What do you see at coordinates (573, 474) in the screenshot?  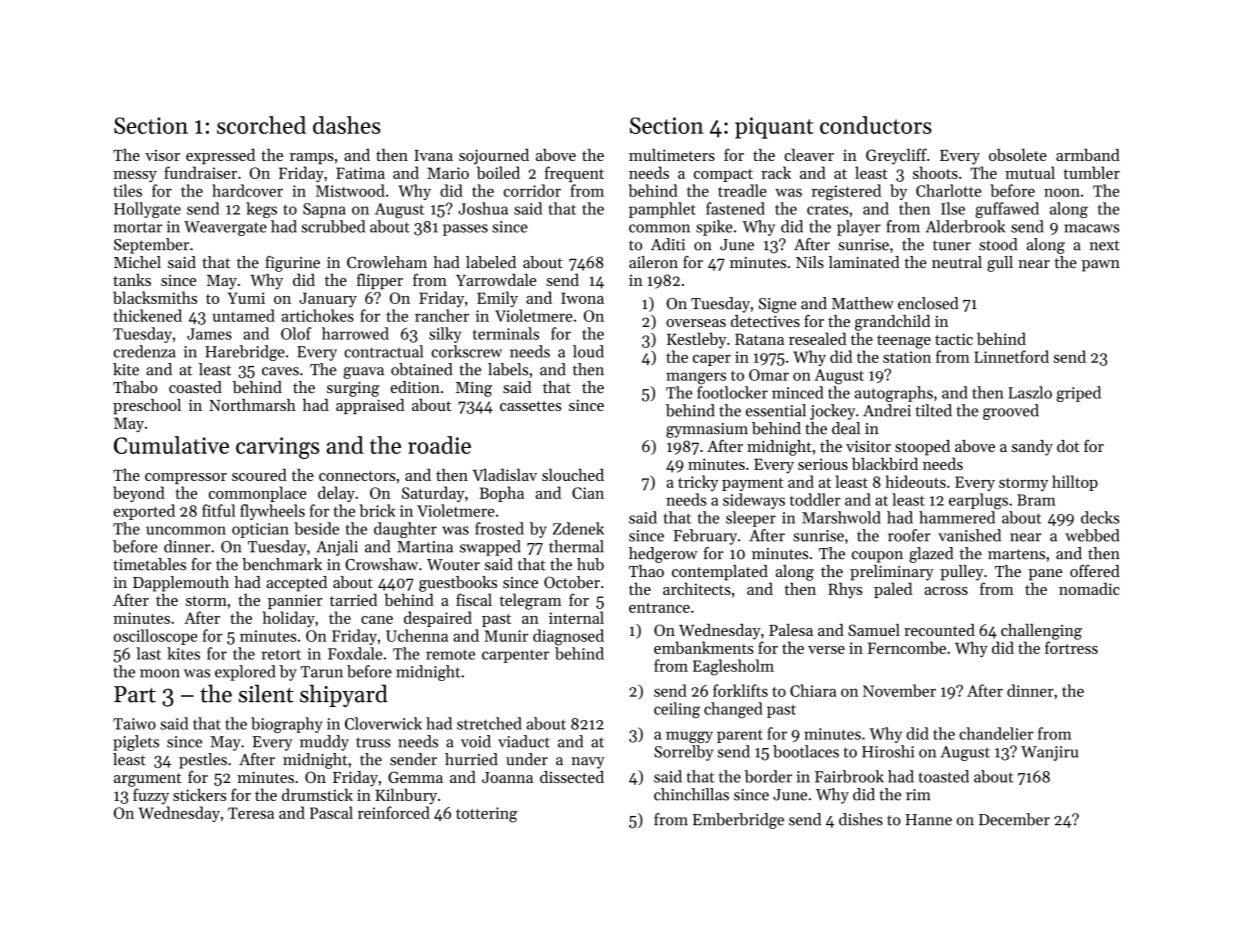 I see `slouched` at bounding box center [573, 474].
